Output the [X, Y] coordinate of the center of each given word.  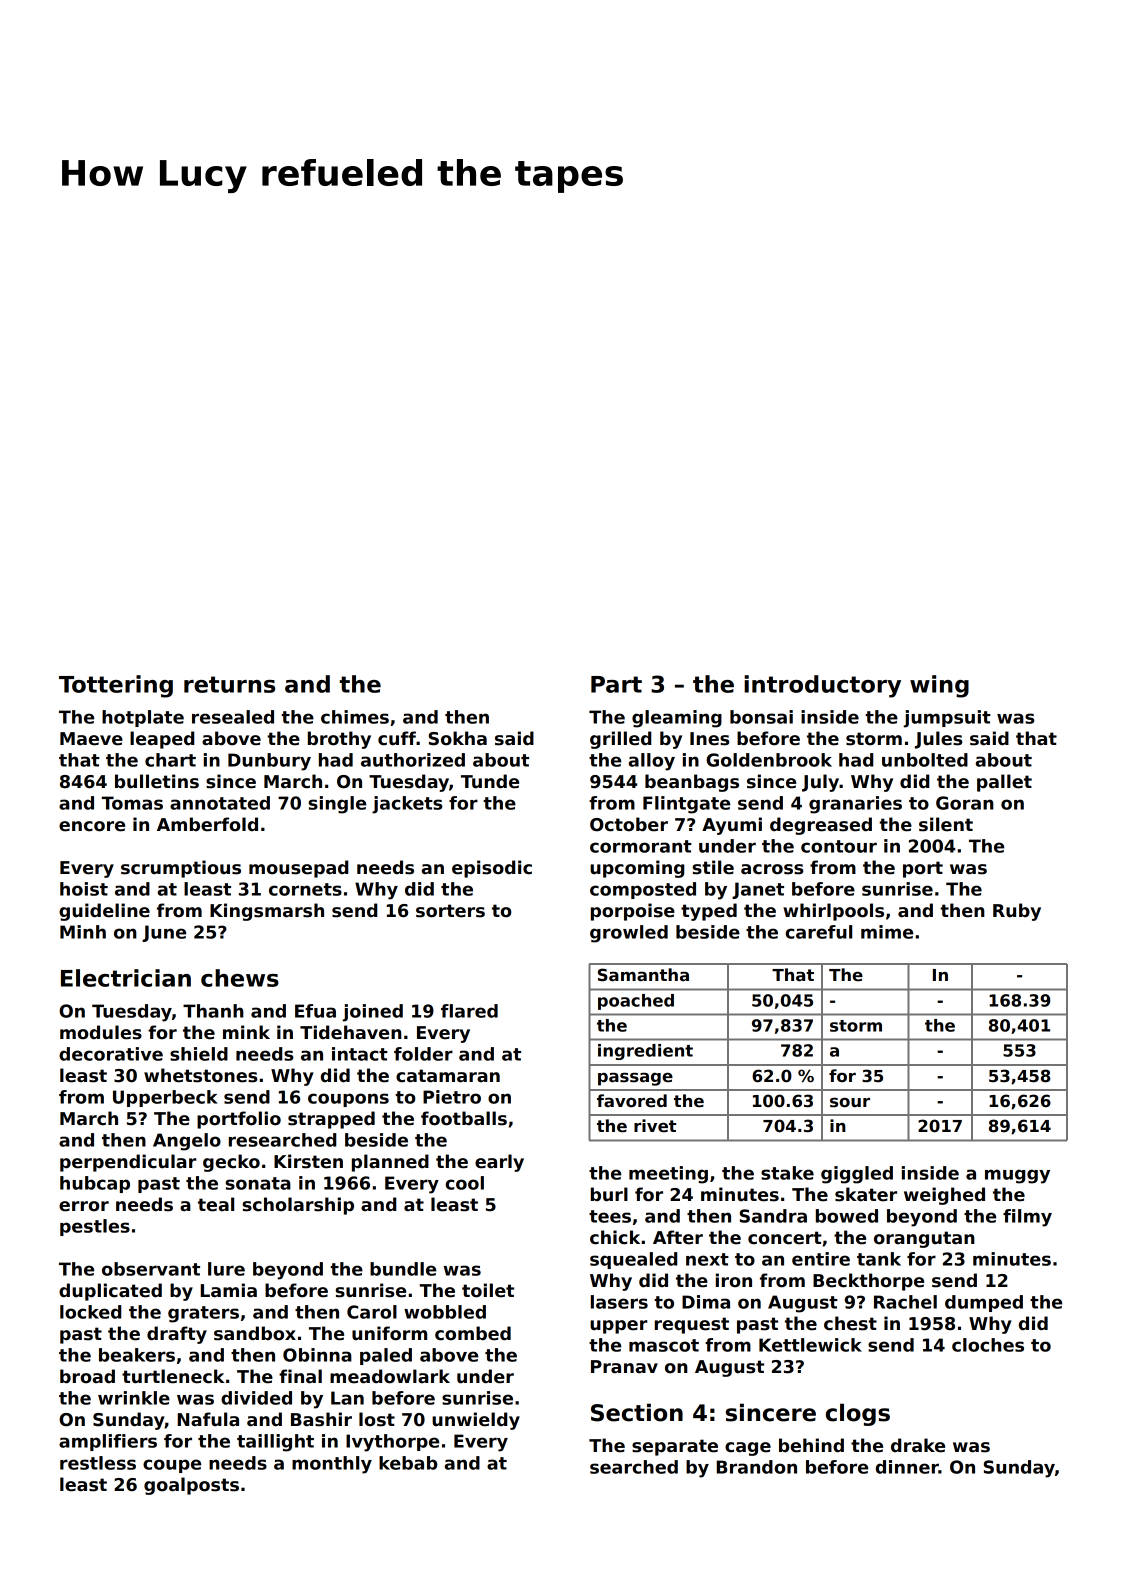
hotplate [143, 718]
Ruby [1017, 912]
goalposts [191, 1486]
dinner [907, 1467]
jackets [407, 805]
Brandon [757, 1467]
